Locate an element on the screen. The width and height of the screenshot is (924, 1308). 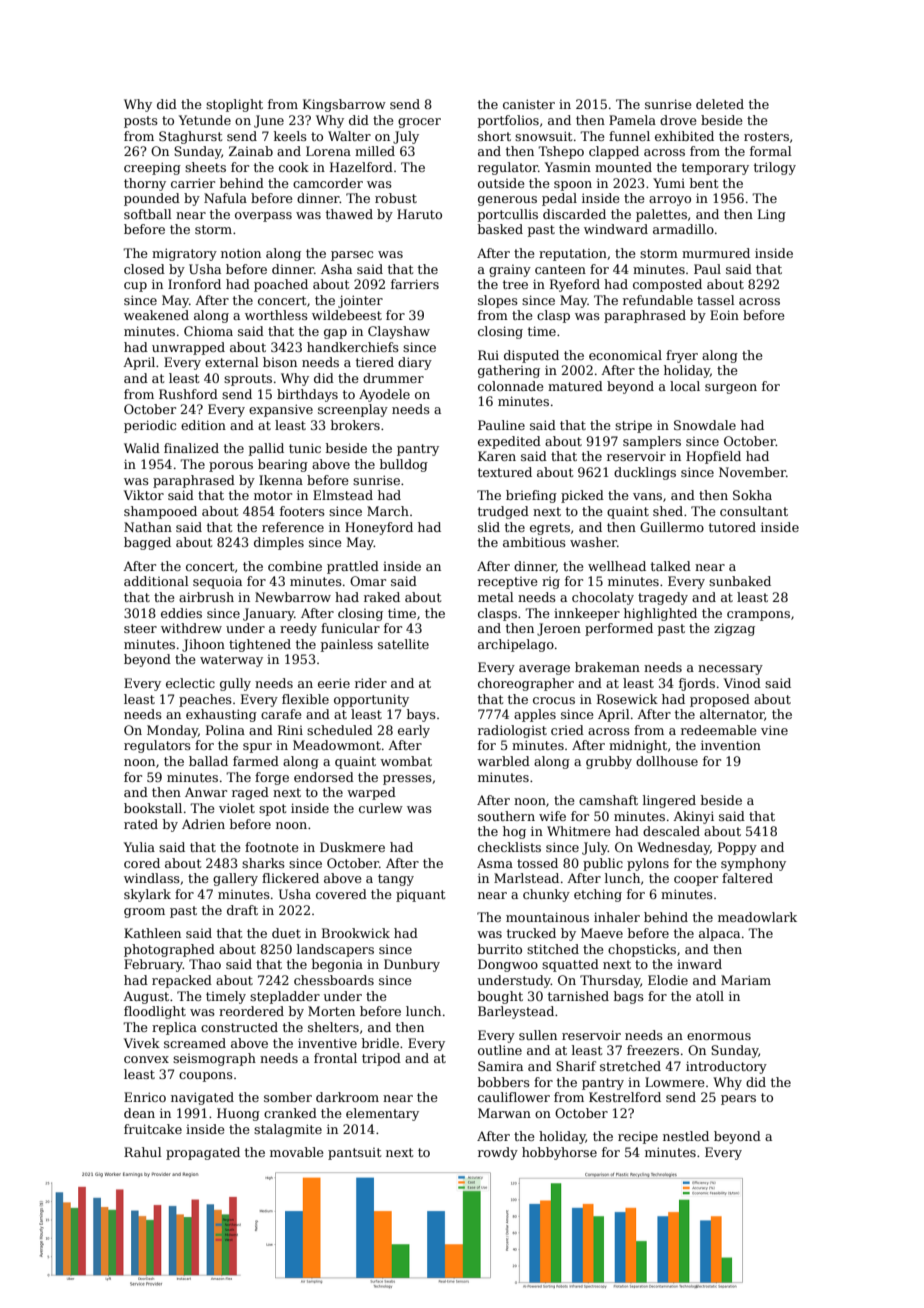
reedy is located at coordinates (298, 629).
